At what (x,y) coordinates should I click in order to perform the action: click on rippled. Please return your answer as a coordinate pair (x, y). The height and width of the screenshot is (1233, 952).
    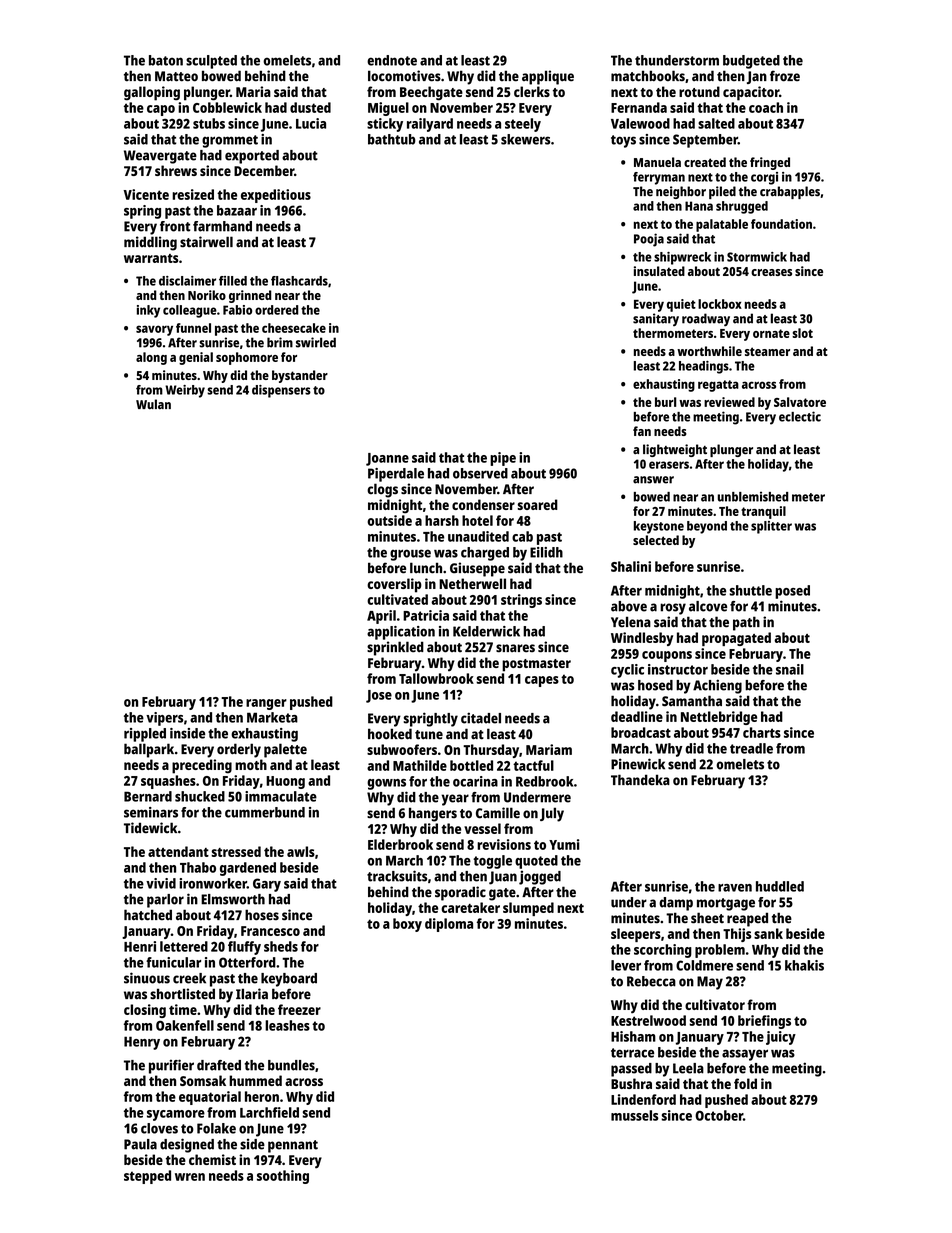
    Looking at the image, I should click on (145, 735).
